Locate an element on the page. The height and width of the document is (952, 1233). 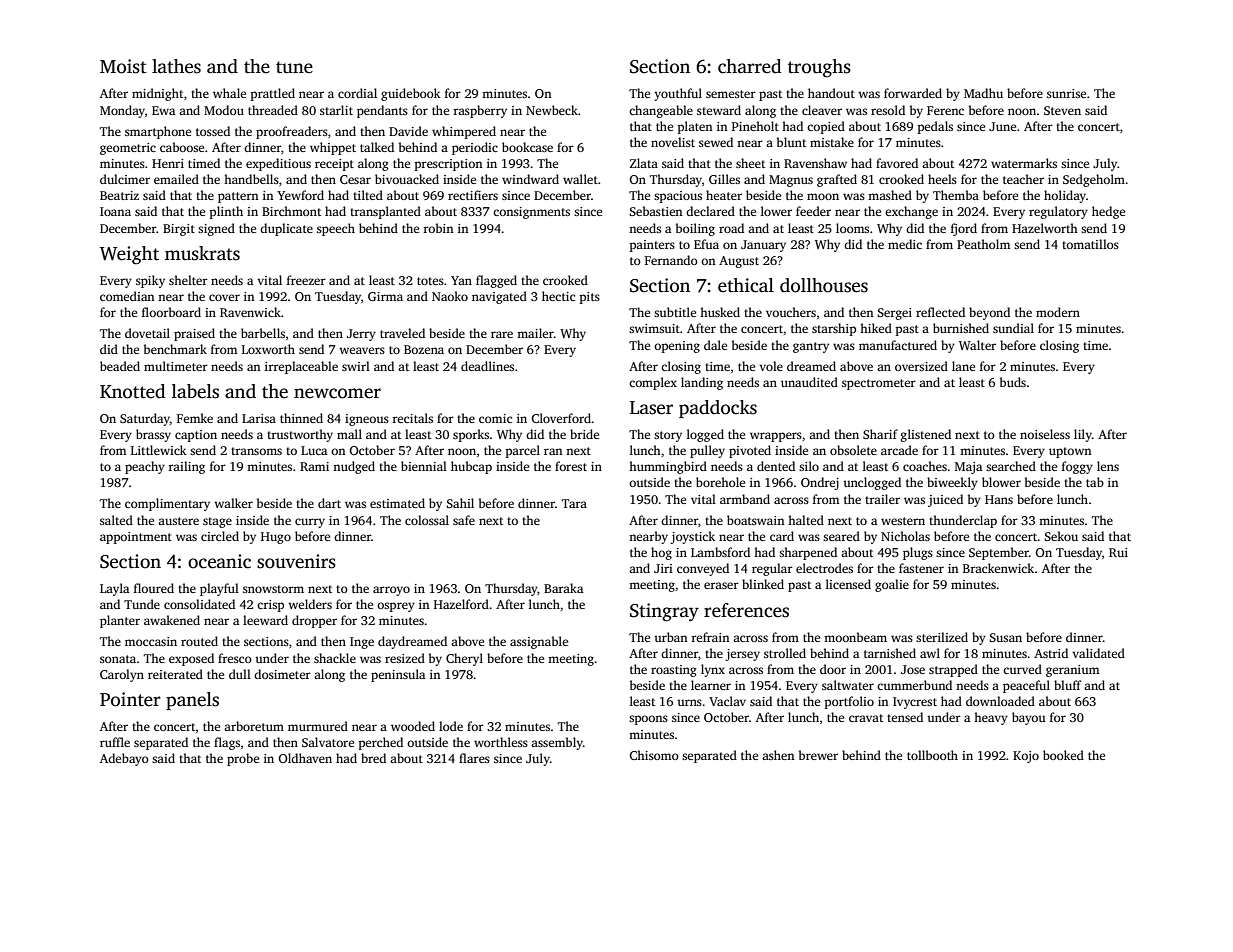
sundial is located at coordinates (1013, 328).
